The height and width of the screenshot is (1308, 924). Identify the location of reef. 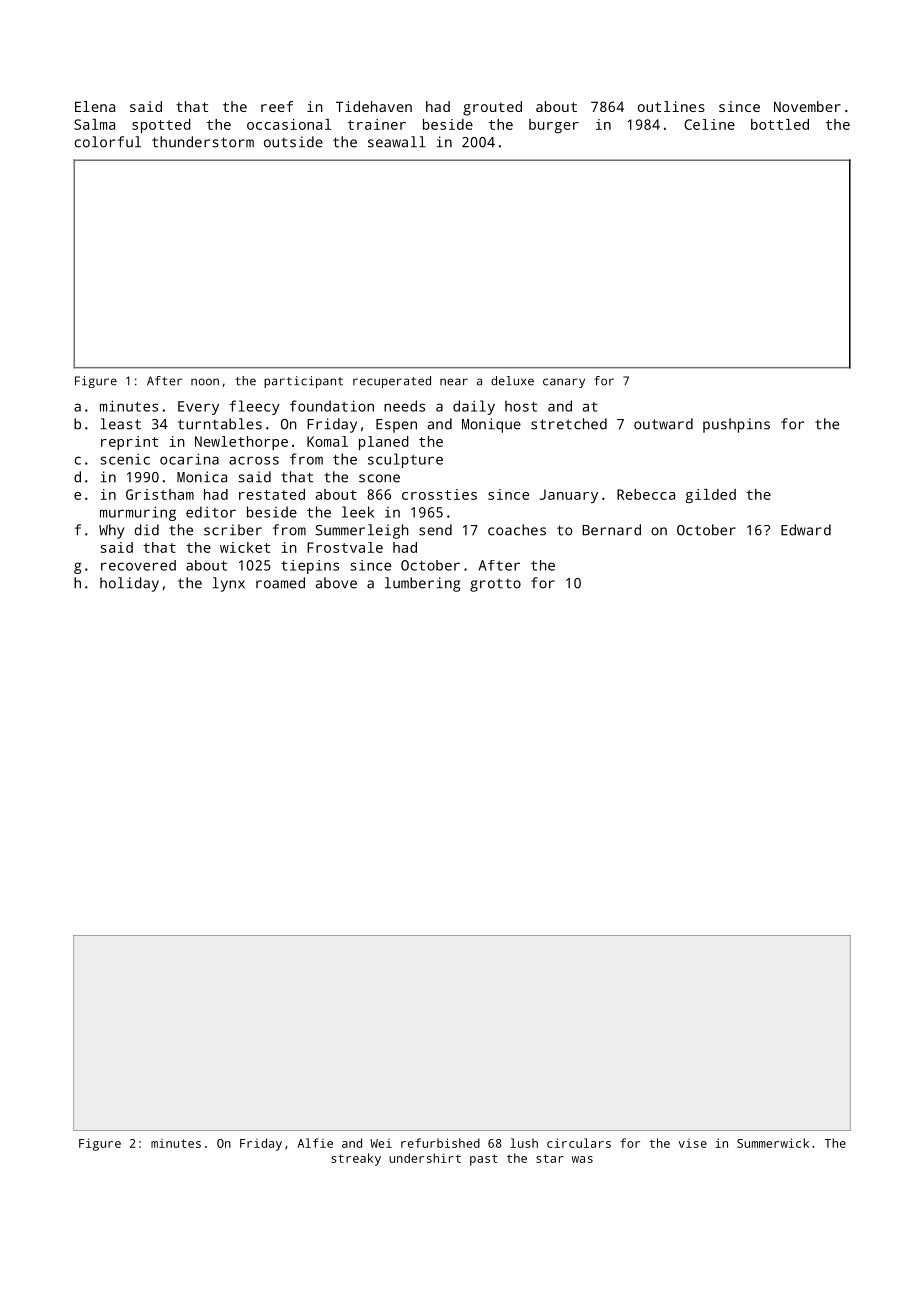
(277, 106).
